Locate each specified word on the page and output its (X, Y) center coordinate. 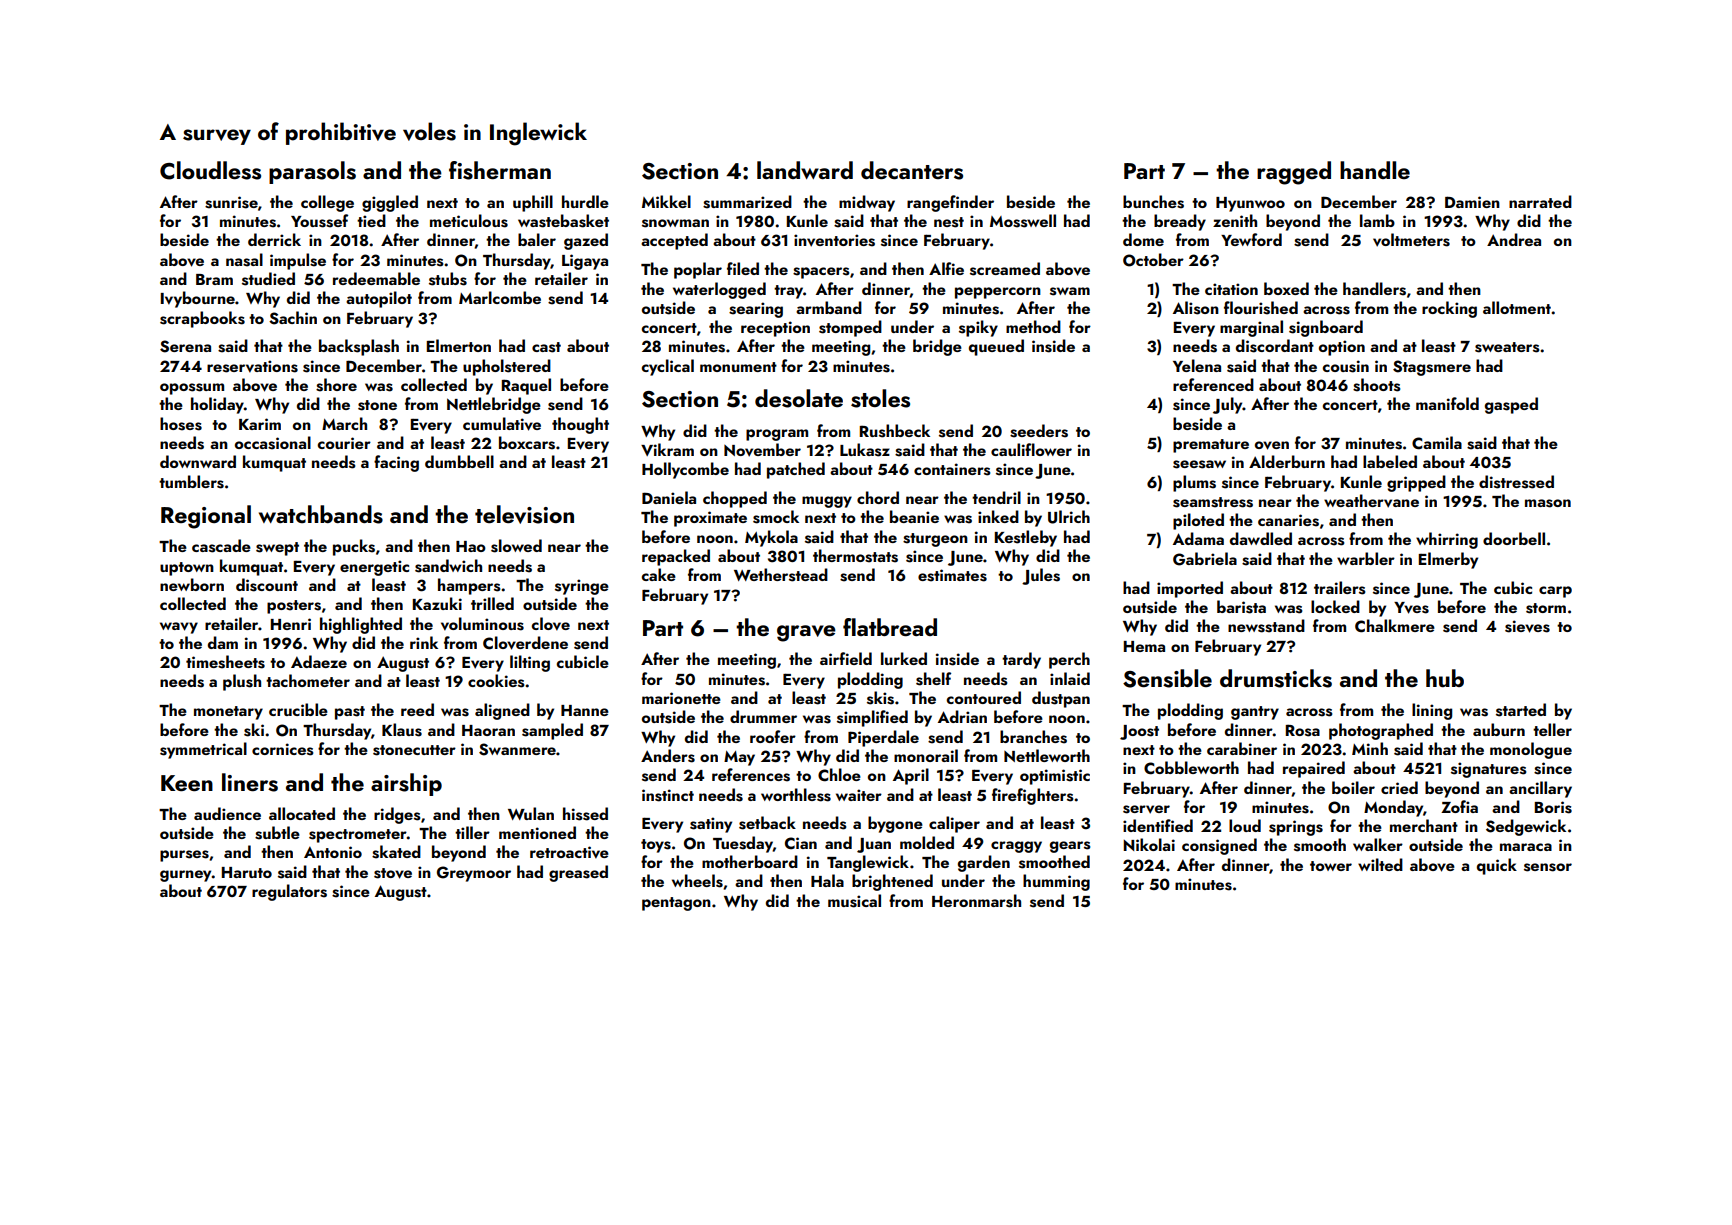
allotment (1517, 307)
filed (743, 268)
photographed (1381, 731)
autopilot (379, 299)
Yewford (1251, 239)
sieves (1527, 626)
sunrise (231, 202)
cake (658, 574)
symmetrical (203, 750)
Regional (206, 517)
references (751, 775)
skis (880, 698)
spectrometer (358, 836)
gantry (1255, 713)
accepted (674, 241)
